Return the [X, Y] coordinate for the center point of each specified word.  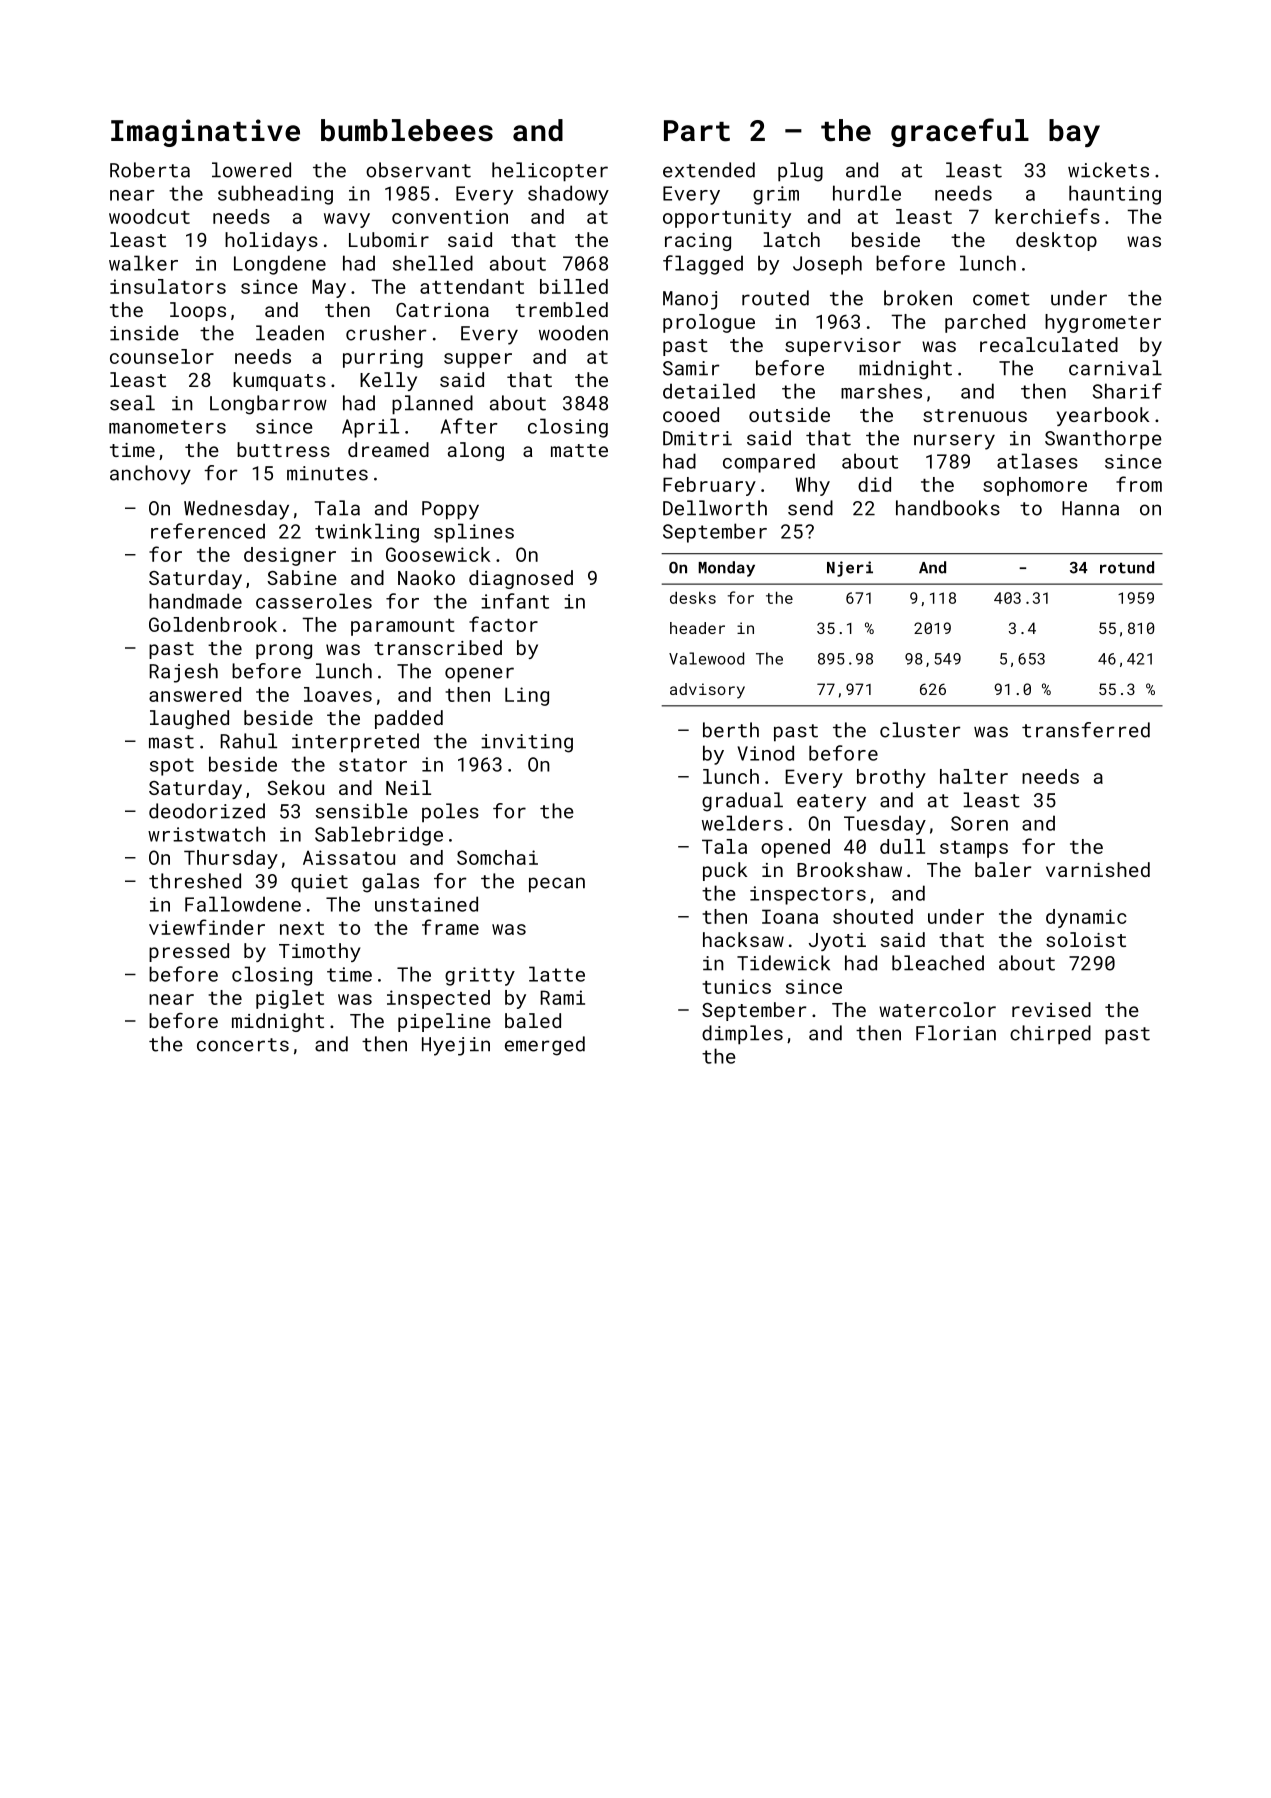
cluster [920, 730]
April [370, 428]
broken [918, 298]
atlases [1037, 461]
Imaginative [205, 133]
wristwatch [206, 834]
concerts [243, 1045]
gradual [742, 802]
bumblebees [407, 130]
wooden [573, 333]
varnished [1098, 869]
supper [478, 360]
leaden [290, 333]
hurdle [867, 193]
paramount [403, 627]
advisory [707, 691]
